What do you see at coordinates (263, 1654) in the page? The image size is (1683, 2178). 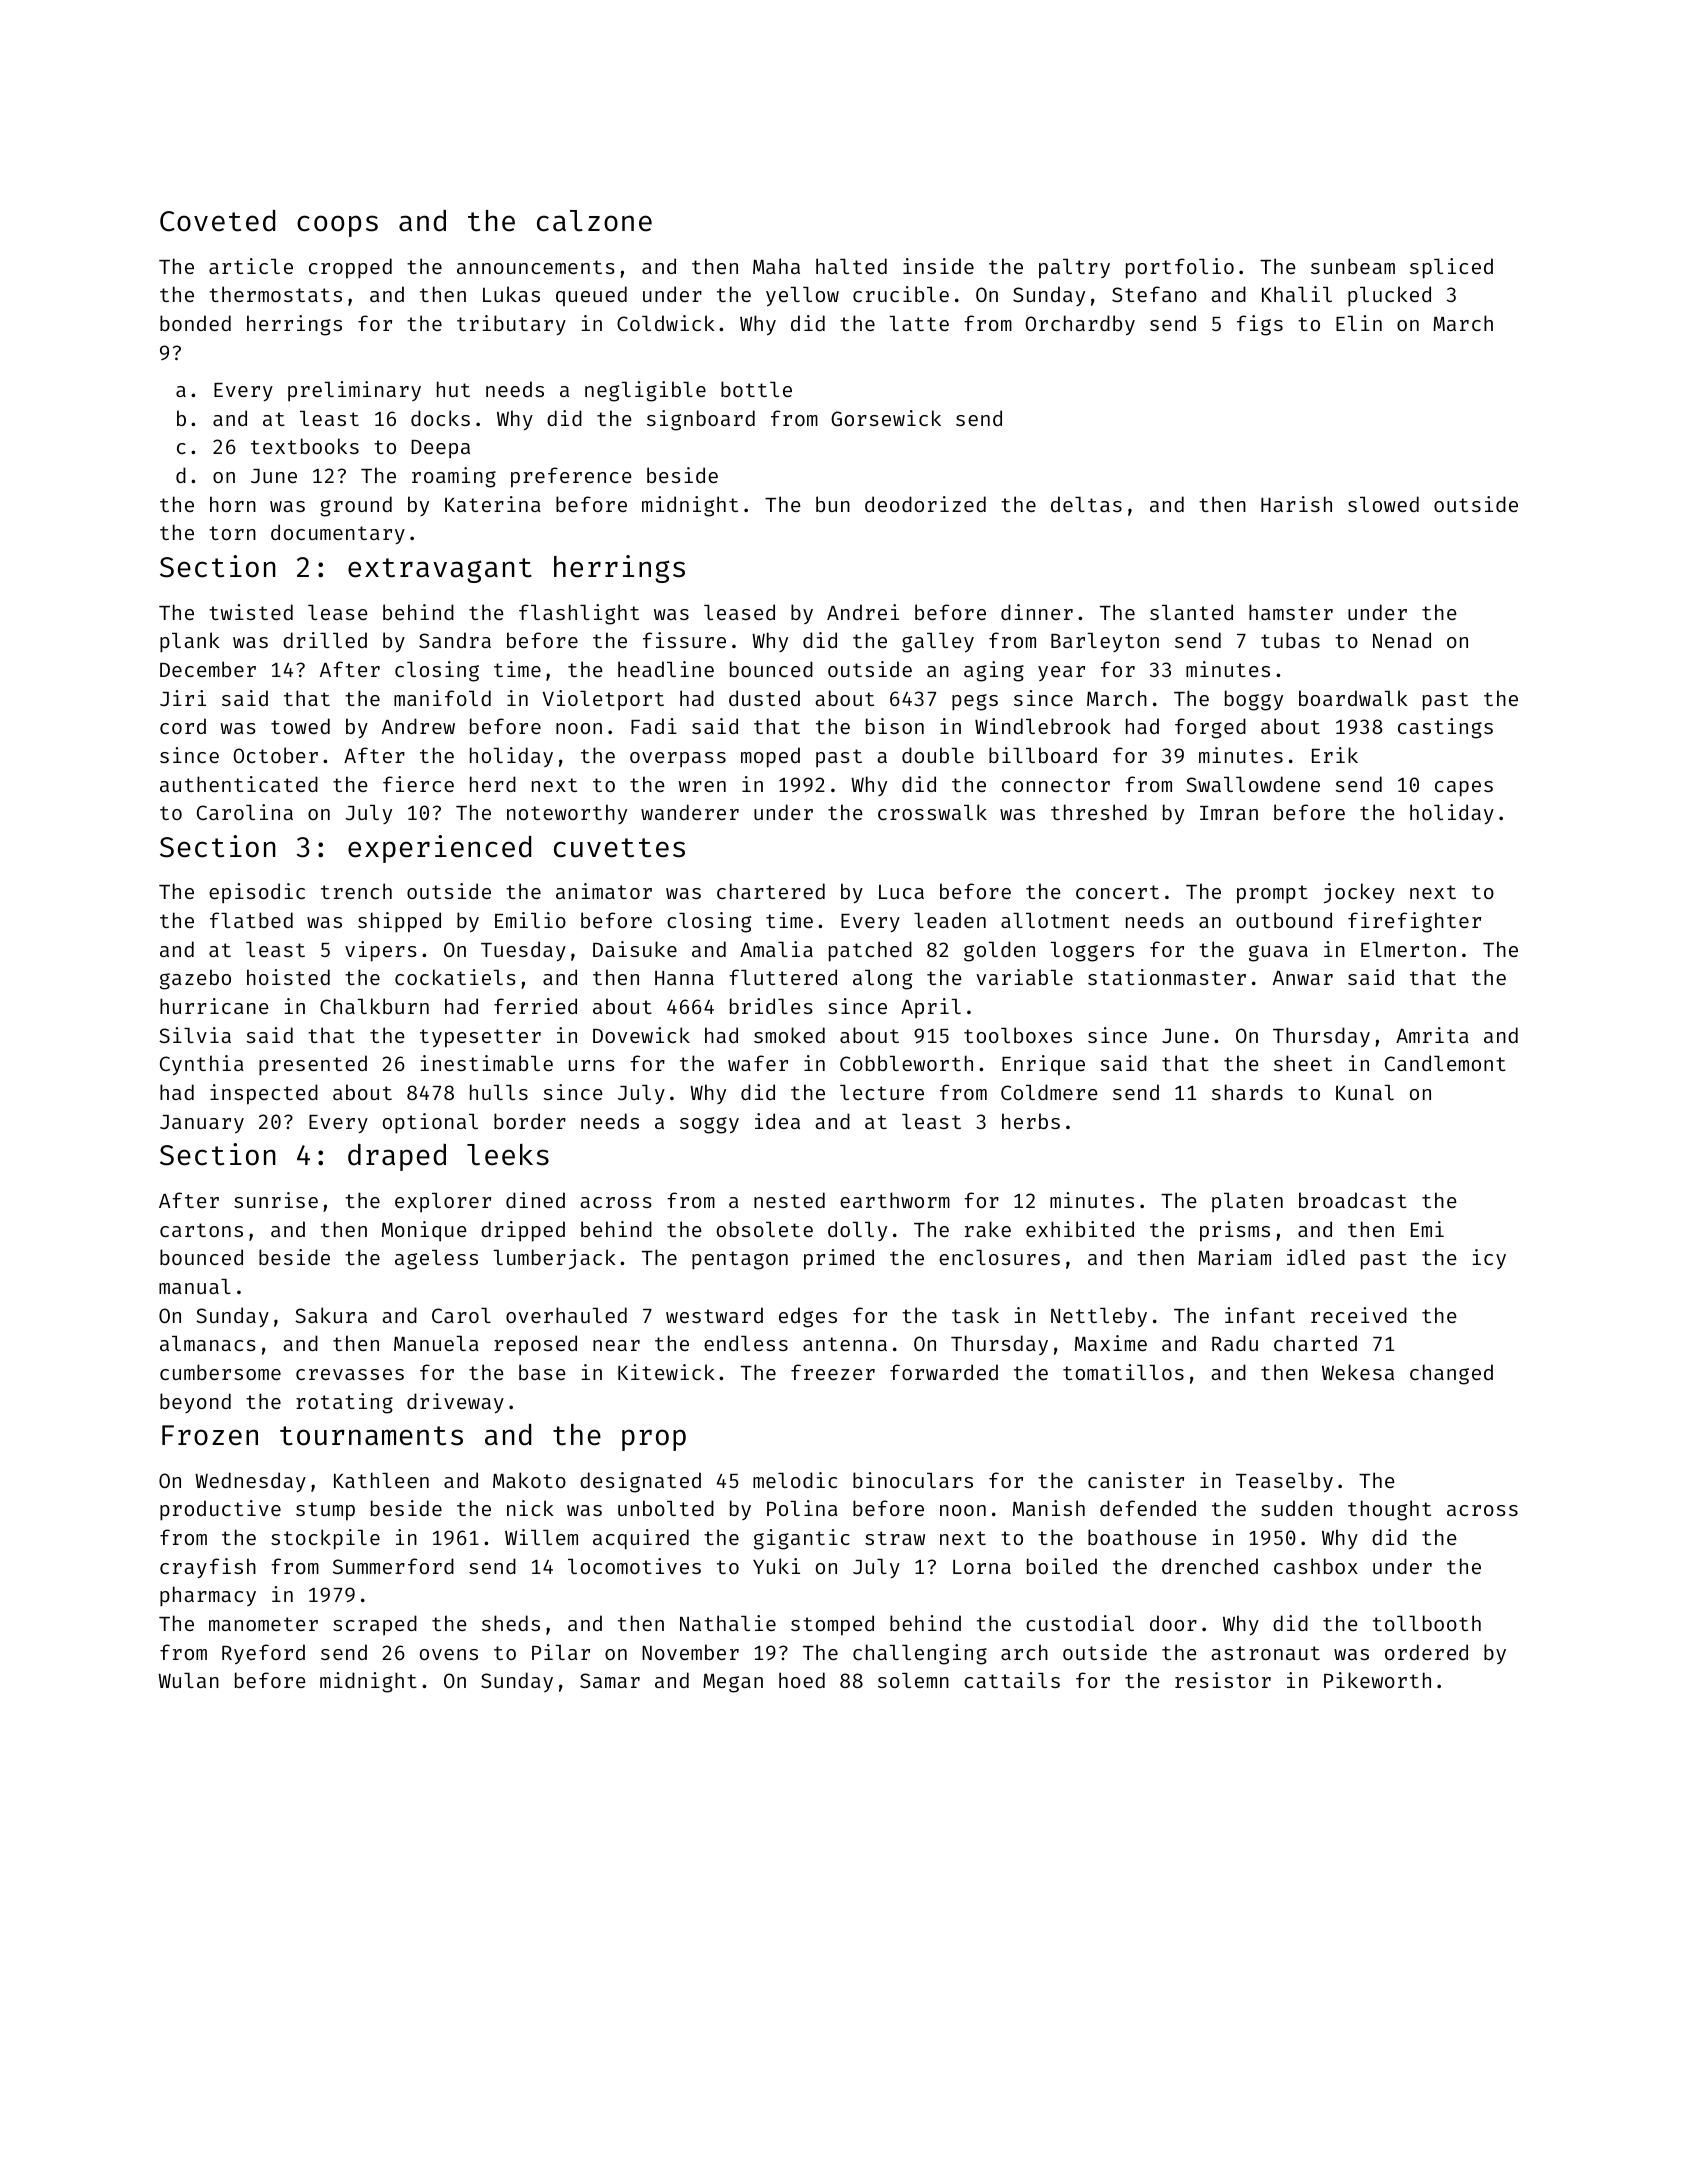 I see `Ryeford` at bounding box center [263, 1654].
